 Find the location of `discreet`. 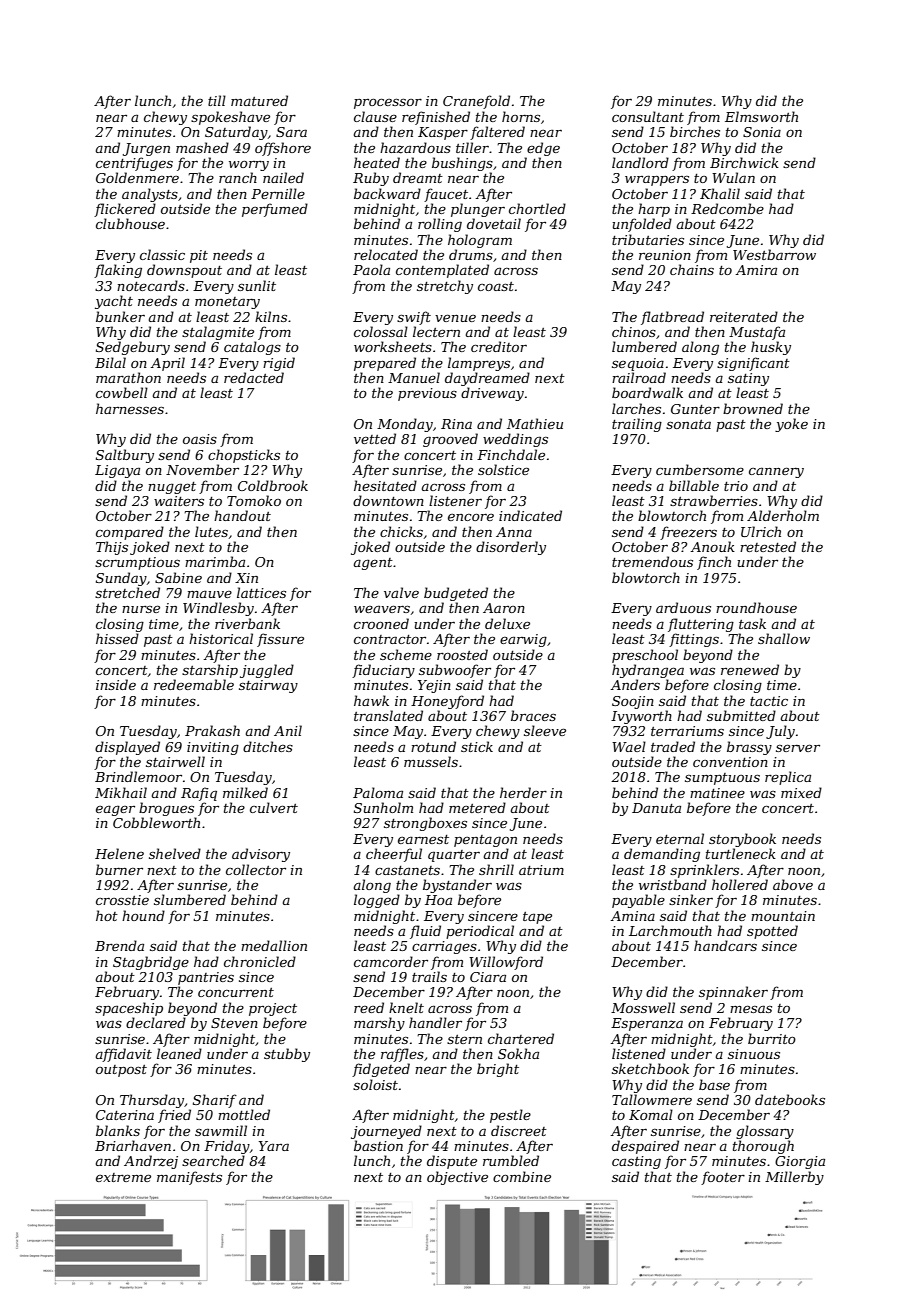

discreet is located at coordinates (519, 1130).
